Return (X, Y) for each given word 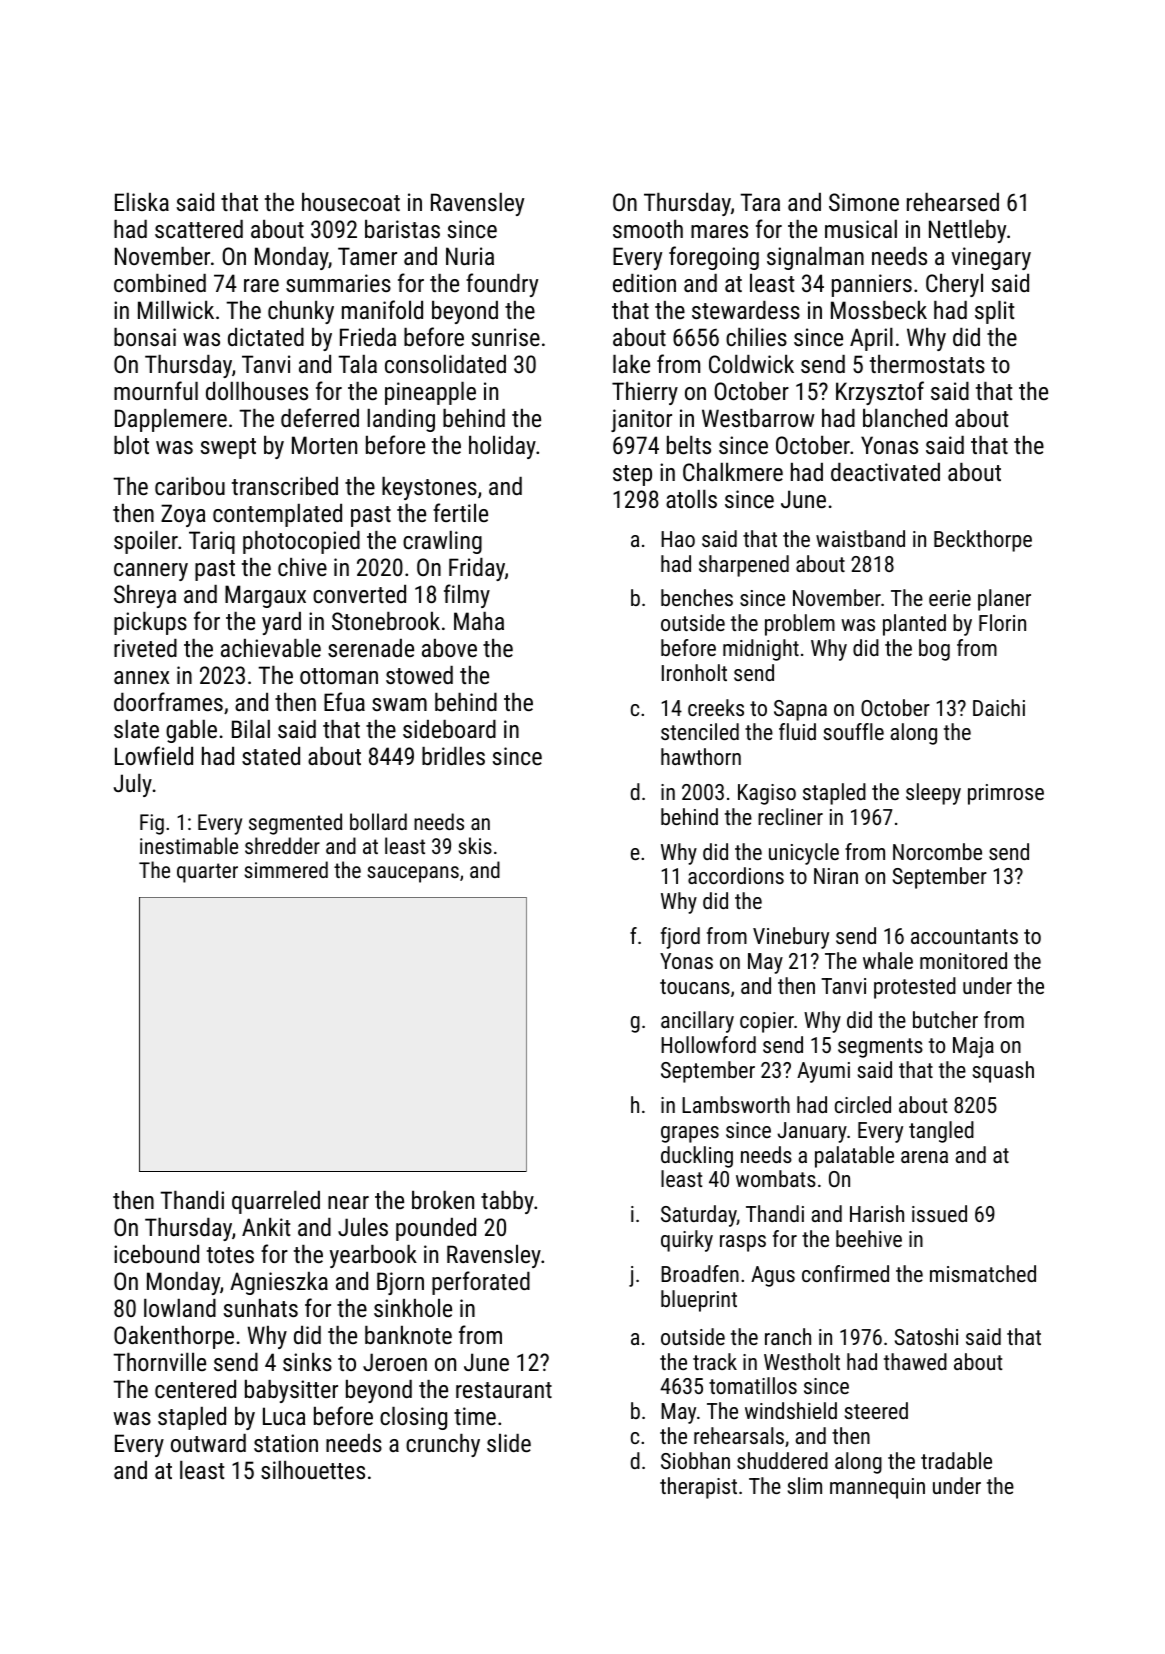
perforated (481, 1283)
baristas (402, 229)
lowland (180, 1308)
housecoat (351, 202)
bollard (378, 821)
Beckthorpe (983, 541)
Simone (864, 202)
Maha (479, 621)
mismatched (983, 1273)
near (348, 1202)
